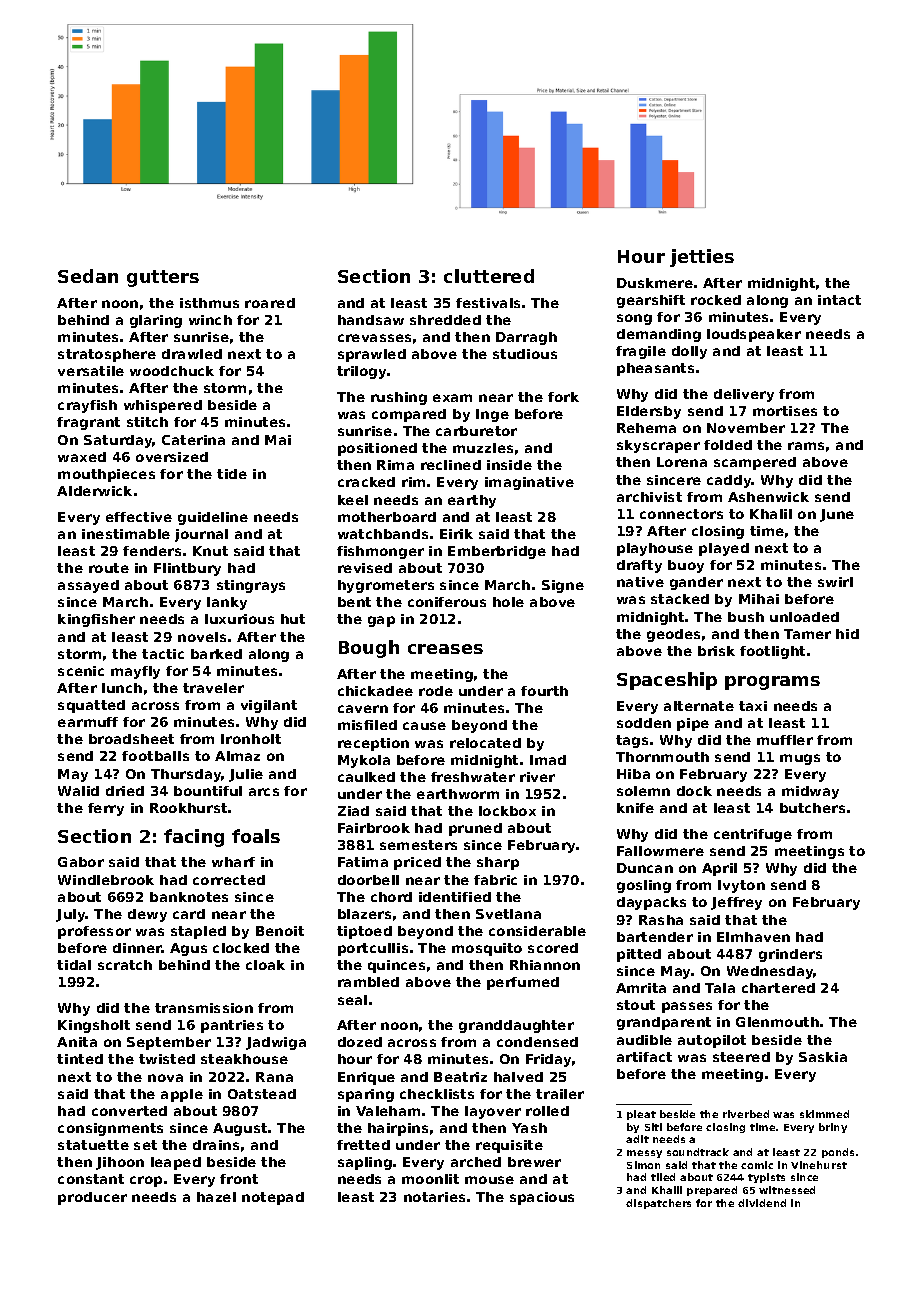 The height and width of the document is (1308, 924). I want to click on barked, so click(216, 654).
